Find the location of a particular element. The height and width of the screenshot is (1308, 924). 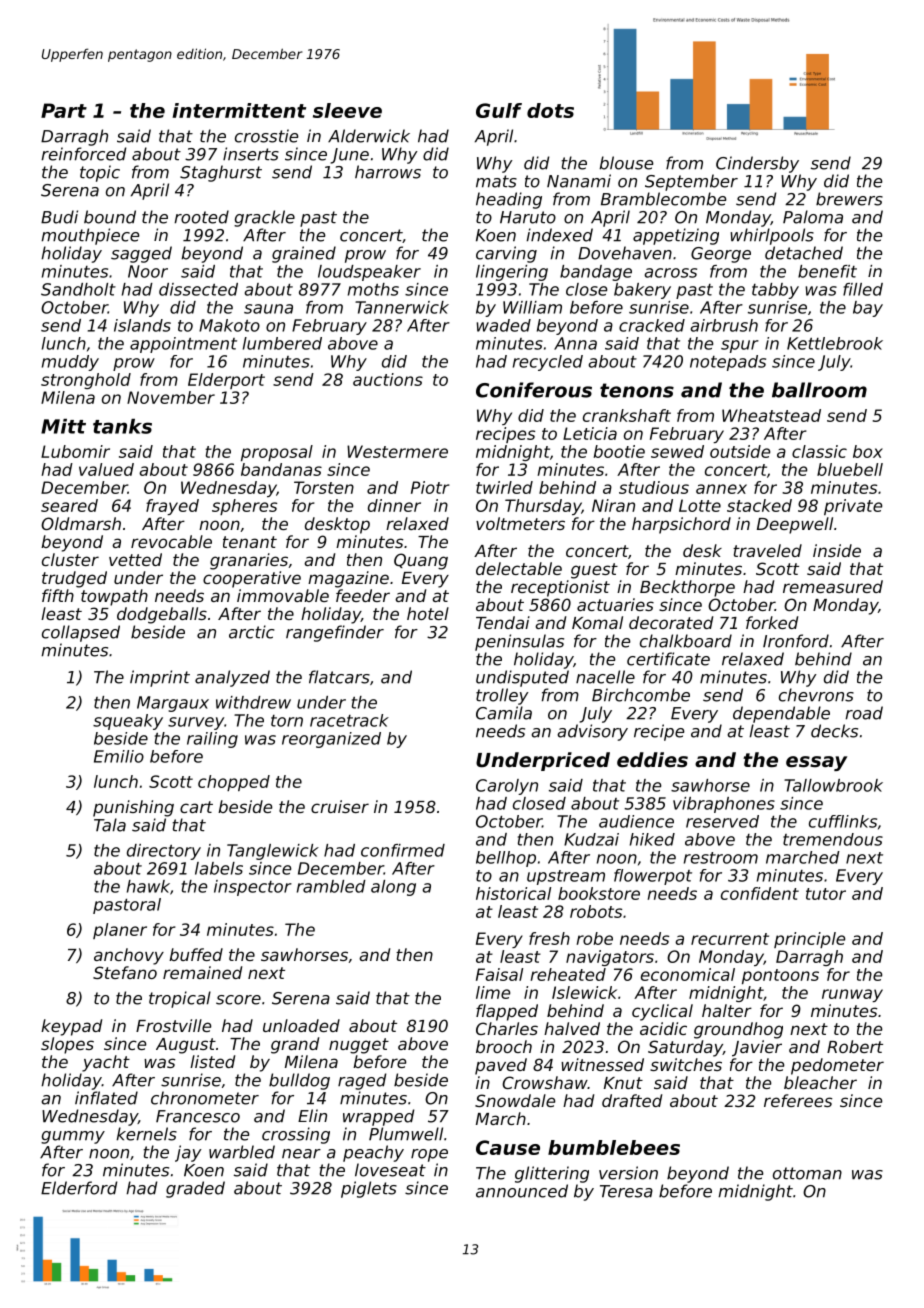

Tallowbrook is located at coordinates (833, 785).
